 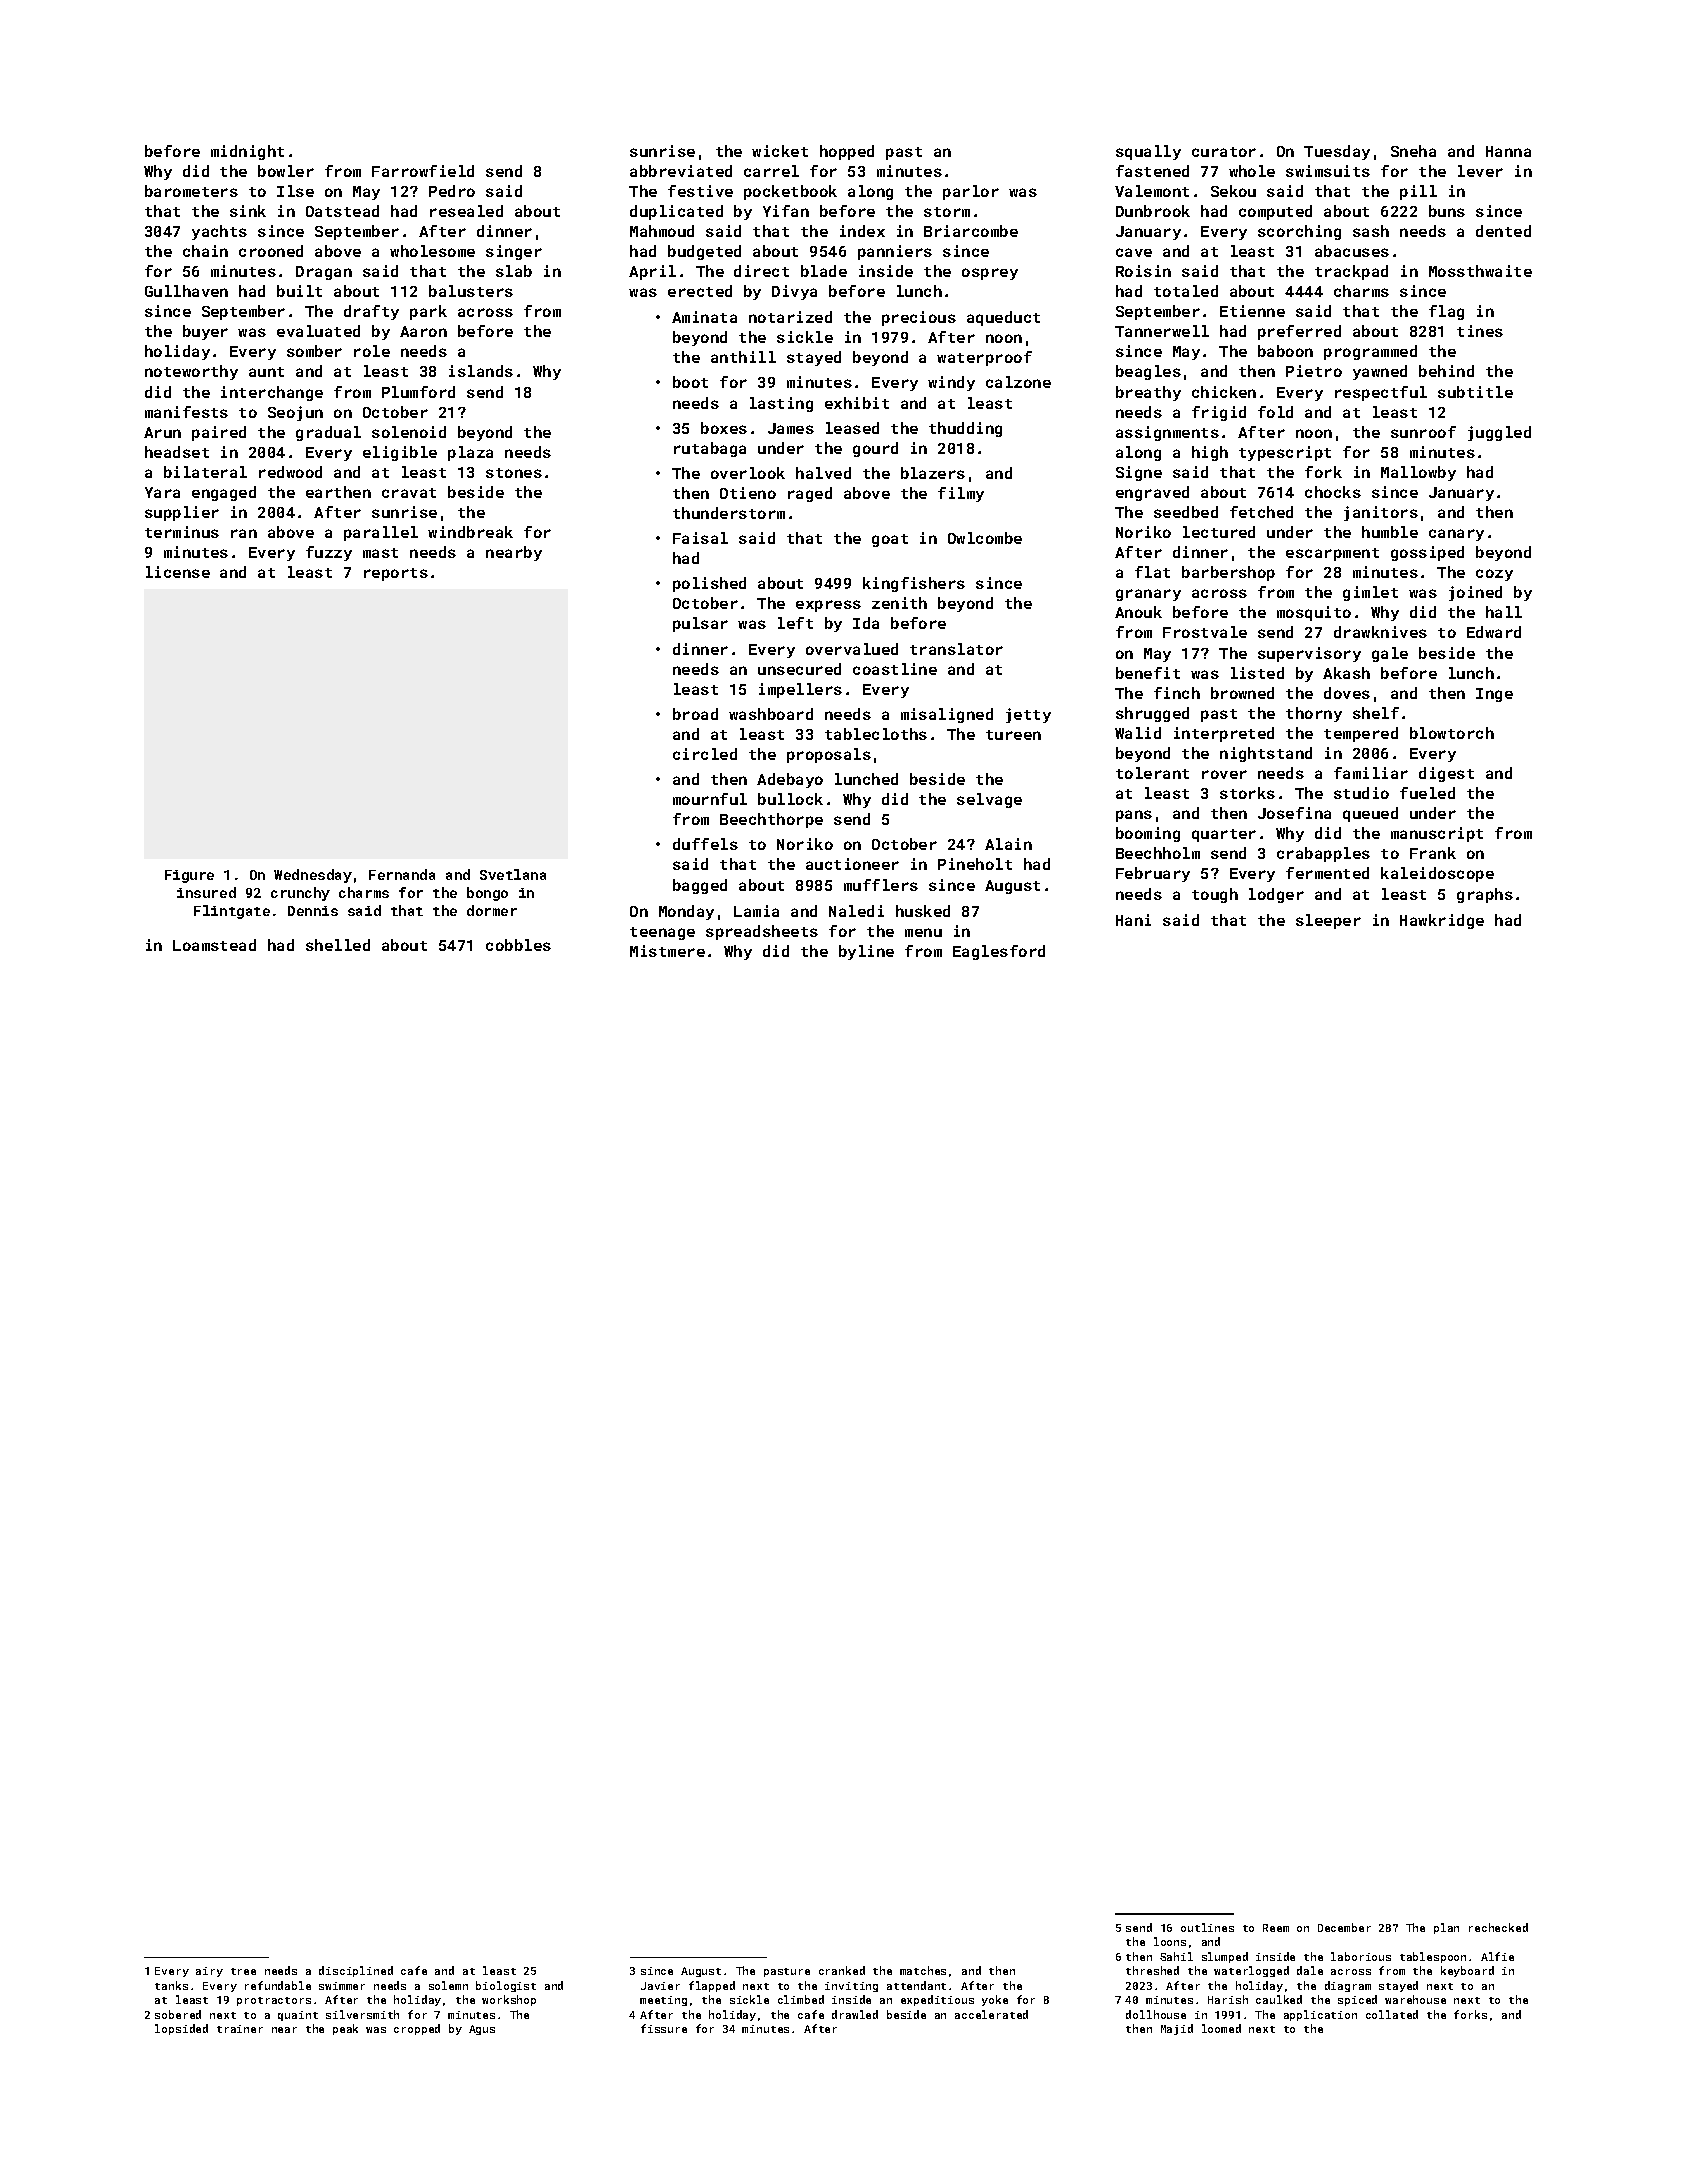 What do you see at coordinates (1361, 734) in the screenshot?
I see `tempered` at bounding box center [1361, 734].
